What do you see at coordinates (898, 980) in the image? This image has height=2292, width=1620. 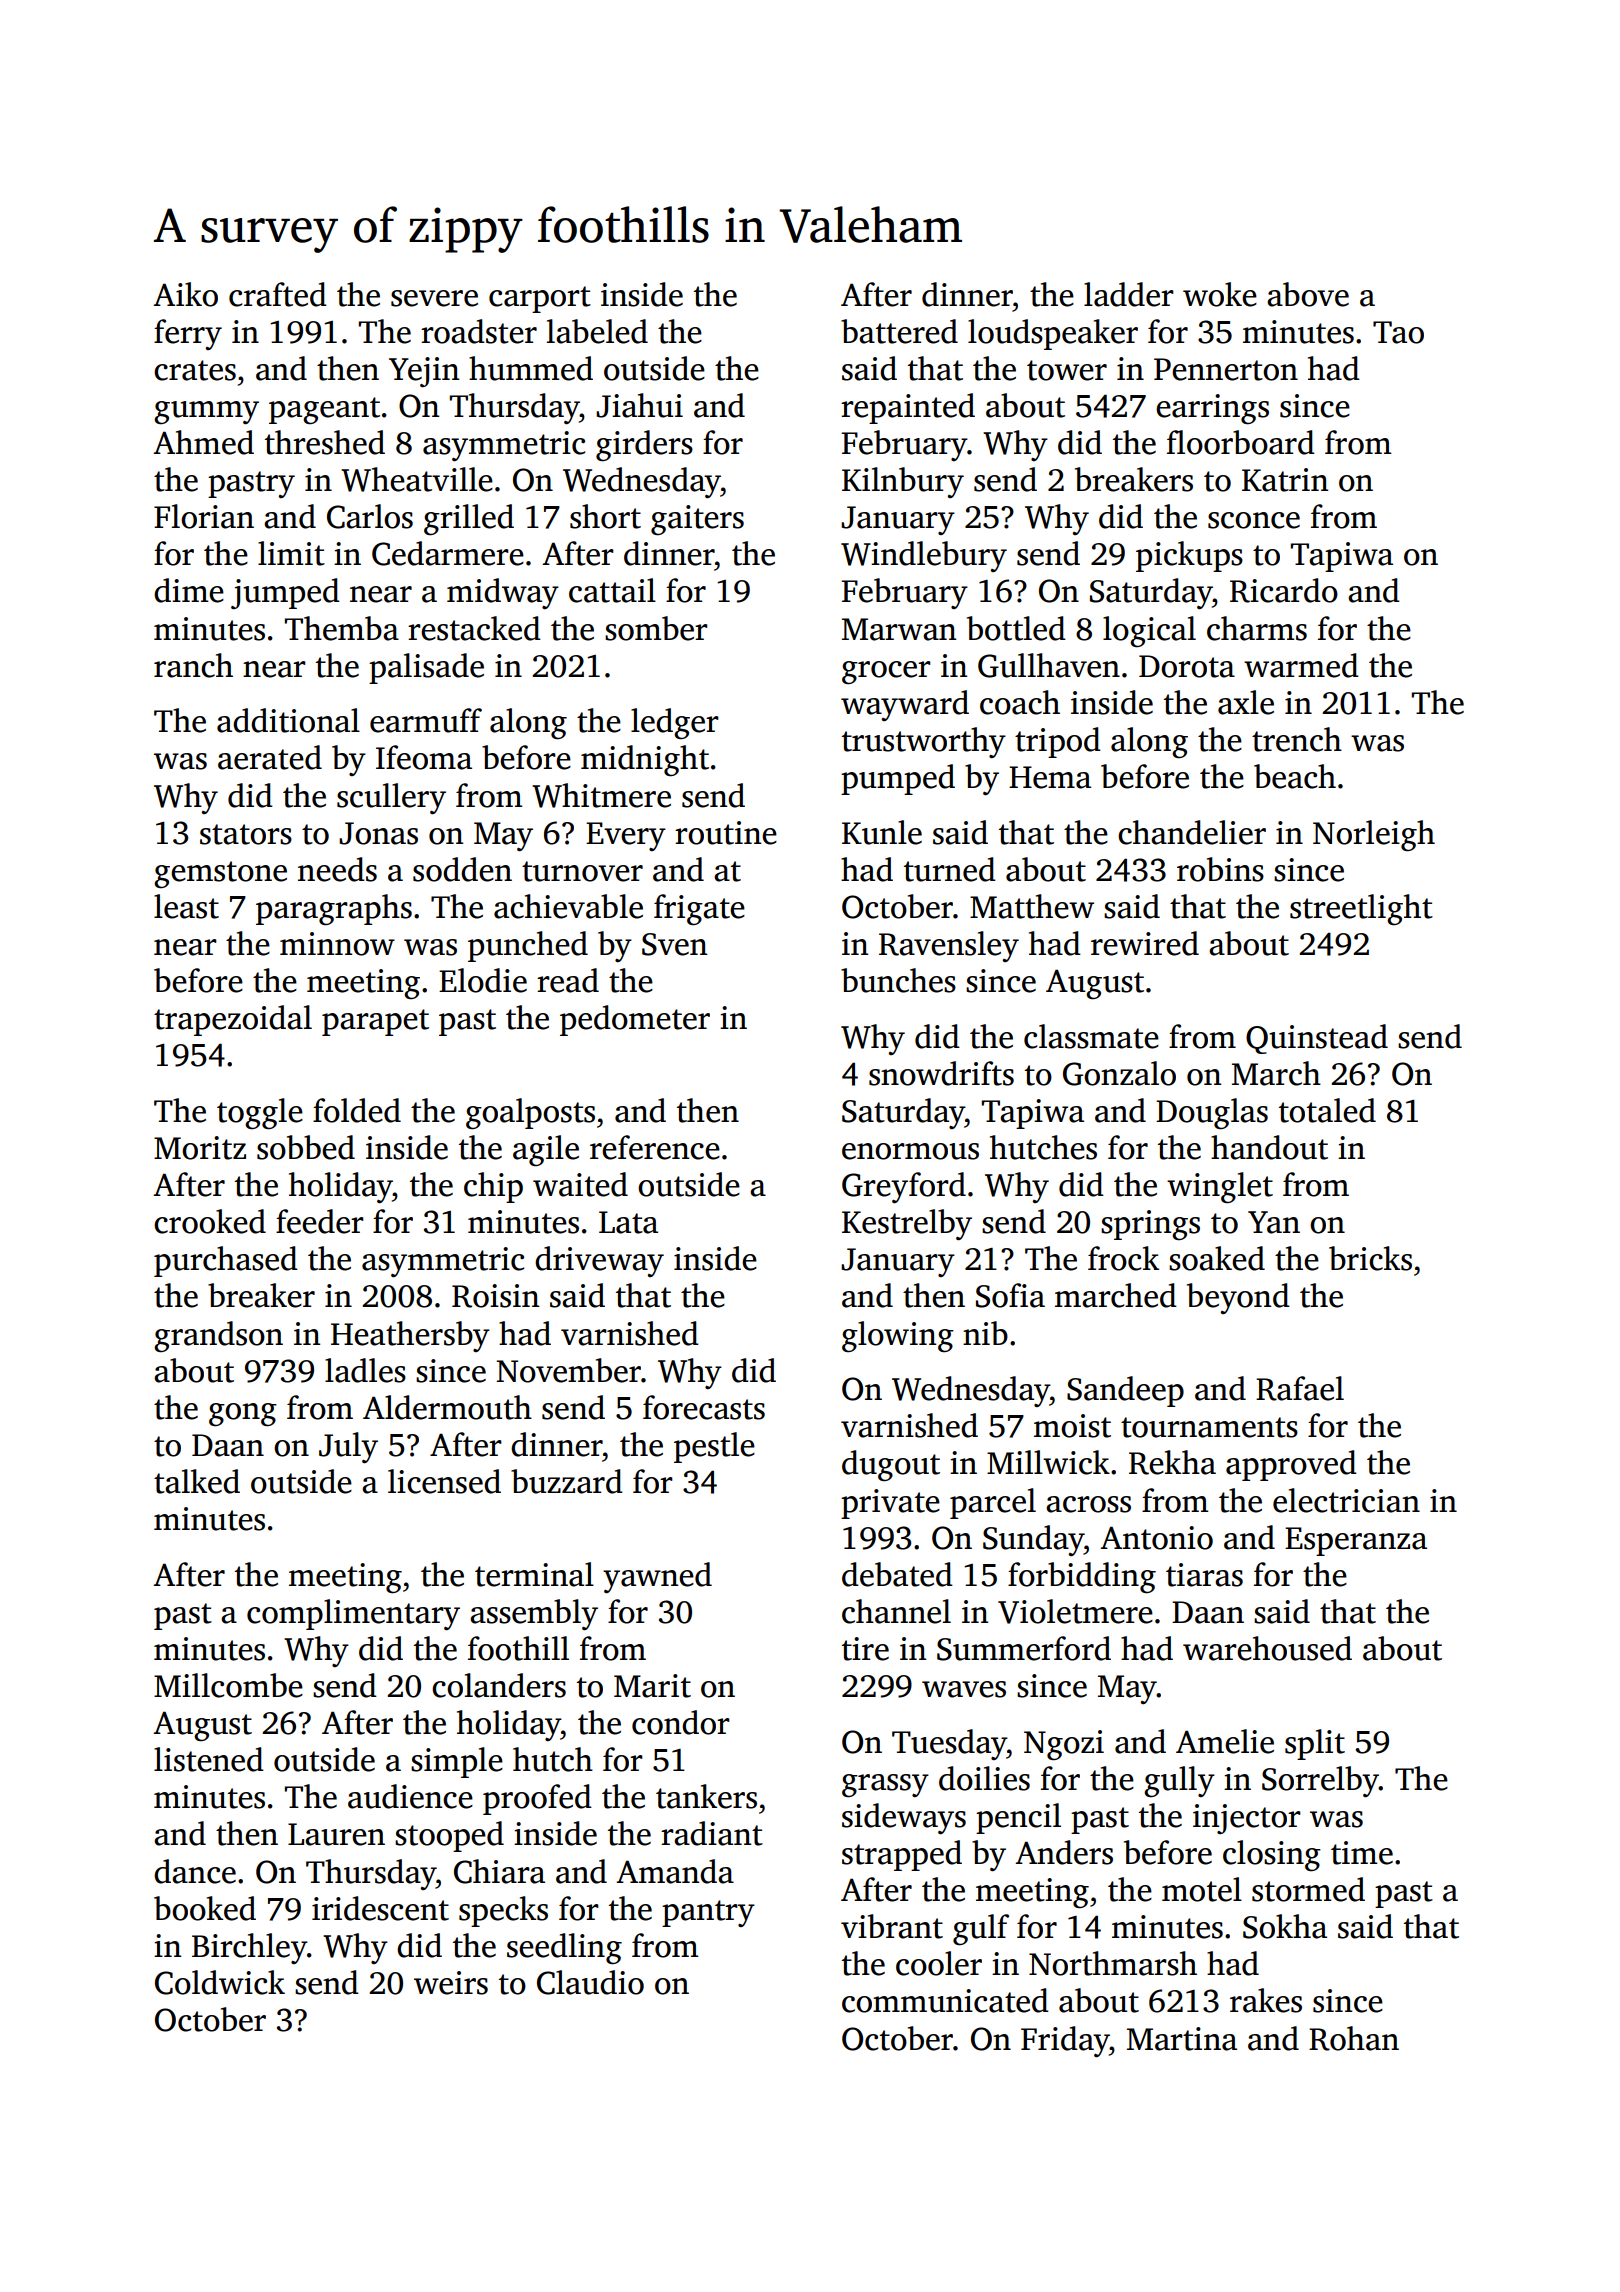 I see `bunches` at bounding box center [898, 980].
